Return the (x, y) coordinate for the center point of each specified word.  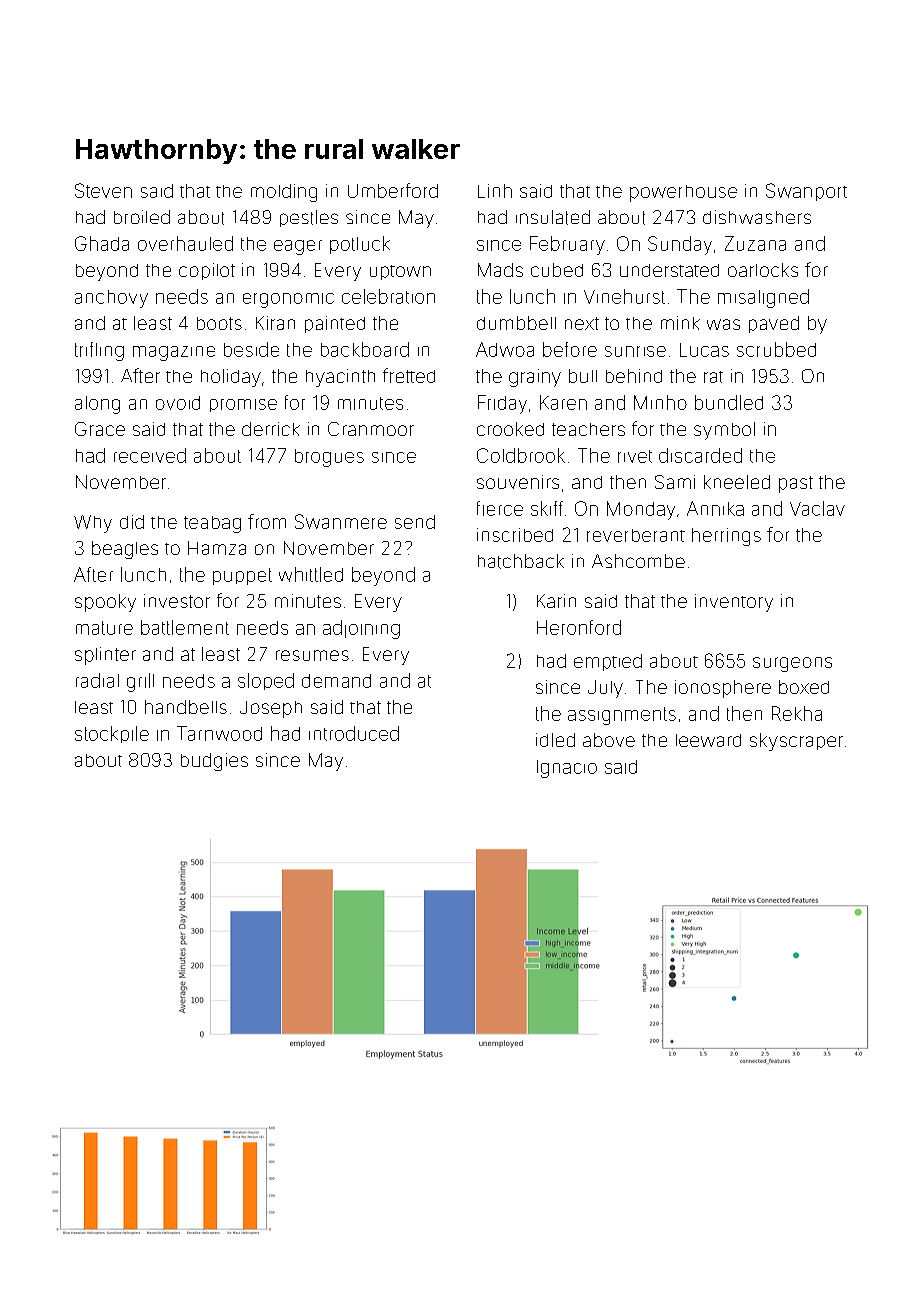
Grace (100, 429)
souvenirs (518, 482)
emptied (608, 662)
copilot (207, 271)
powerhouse (683, 193)
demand (336, 681)
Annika (715, 508)
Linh (495, 191)
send (415, 522)
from (267, 521)
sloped (266, 681)
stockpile (112, 734)
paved (774, 324)
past (796, 484)
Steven (103, 190)
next (582, 323)
